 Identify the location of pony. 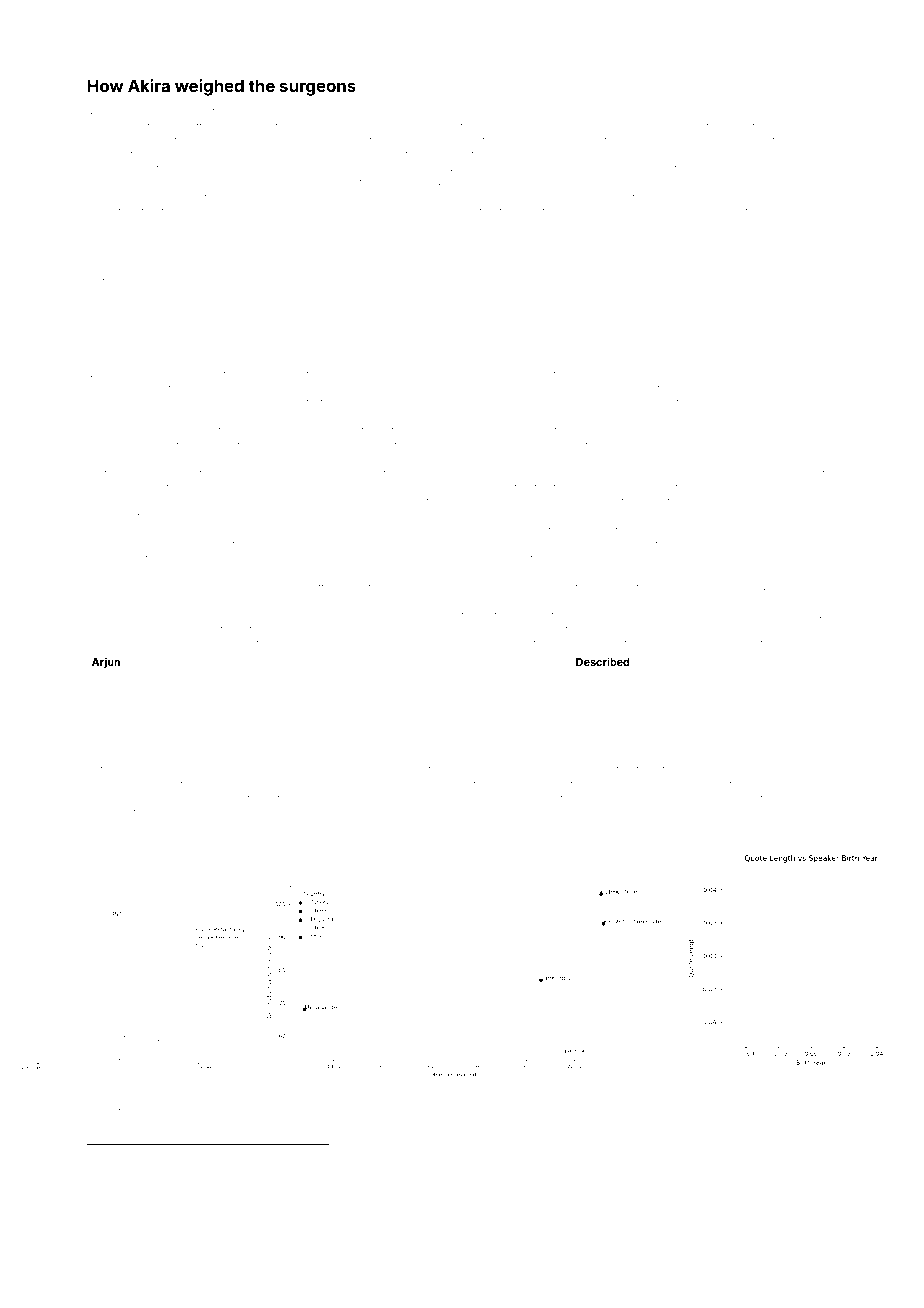
(132, 311).
